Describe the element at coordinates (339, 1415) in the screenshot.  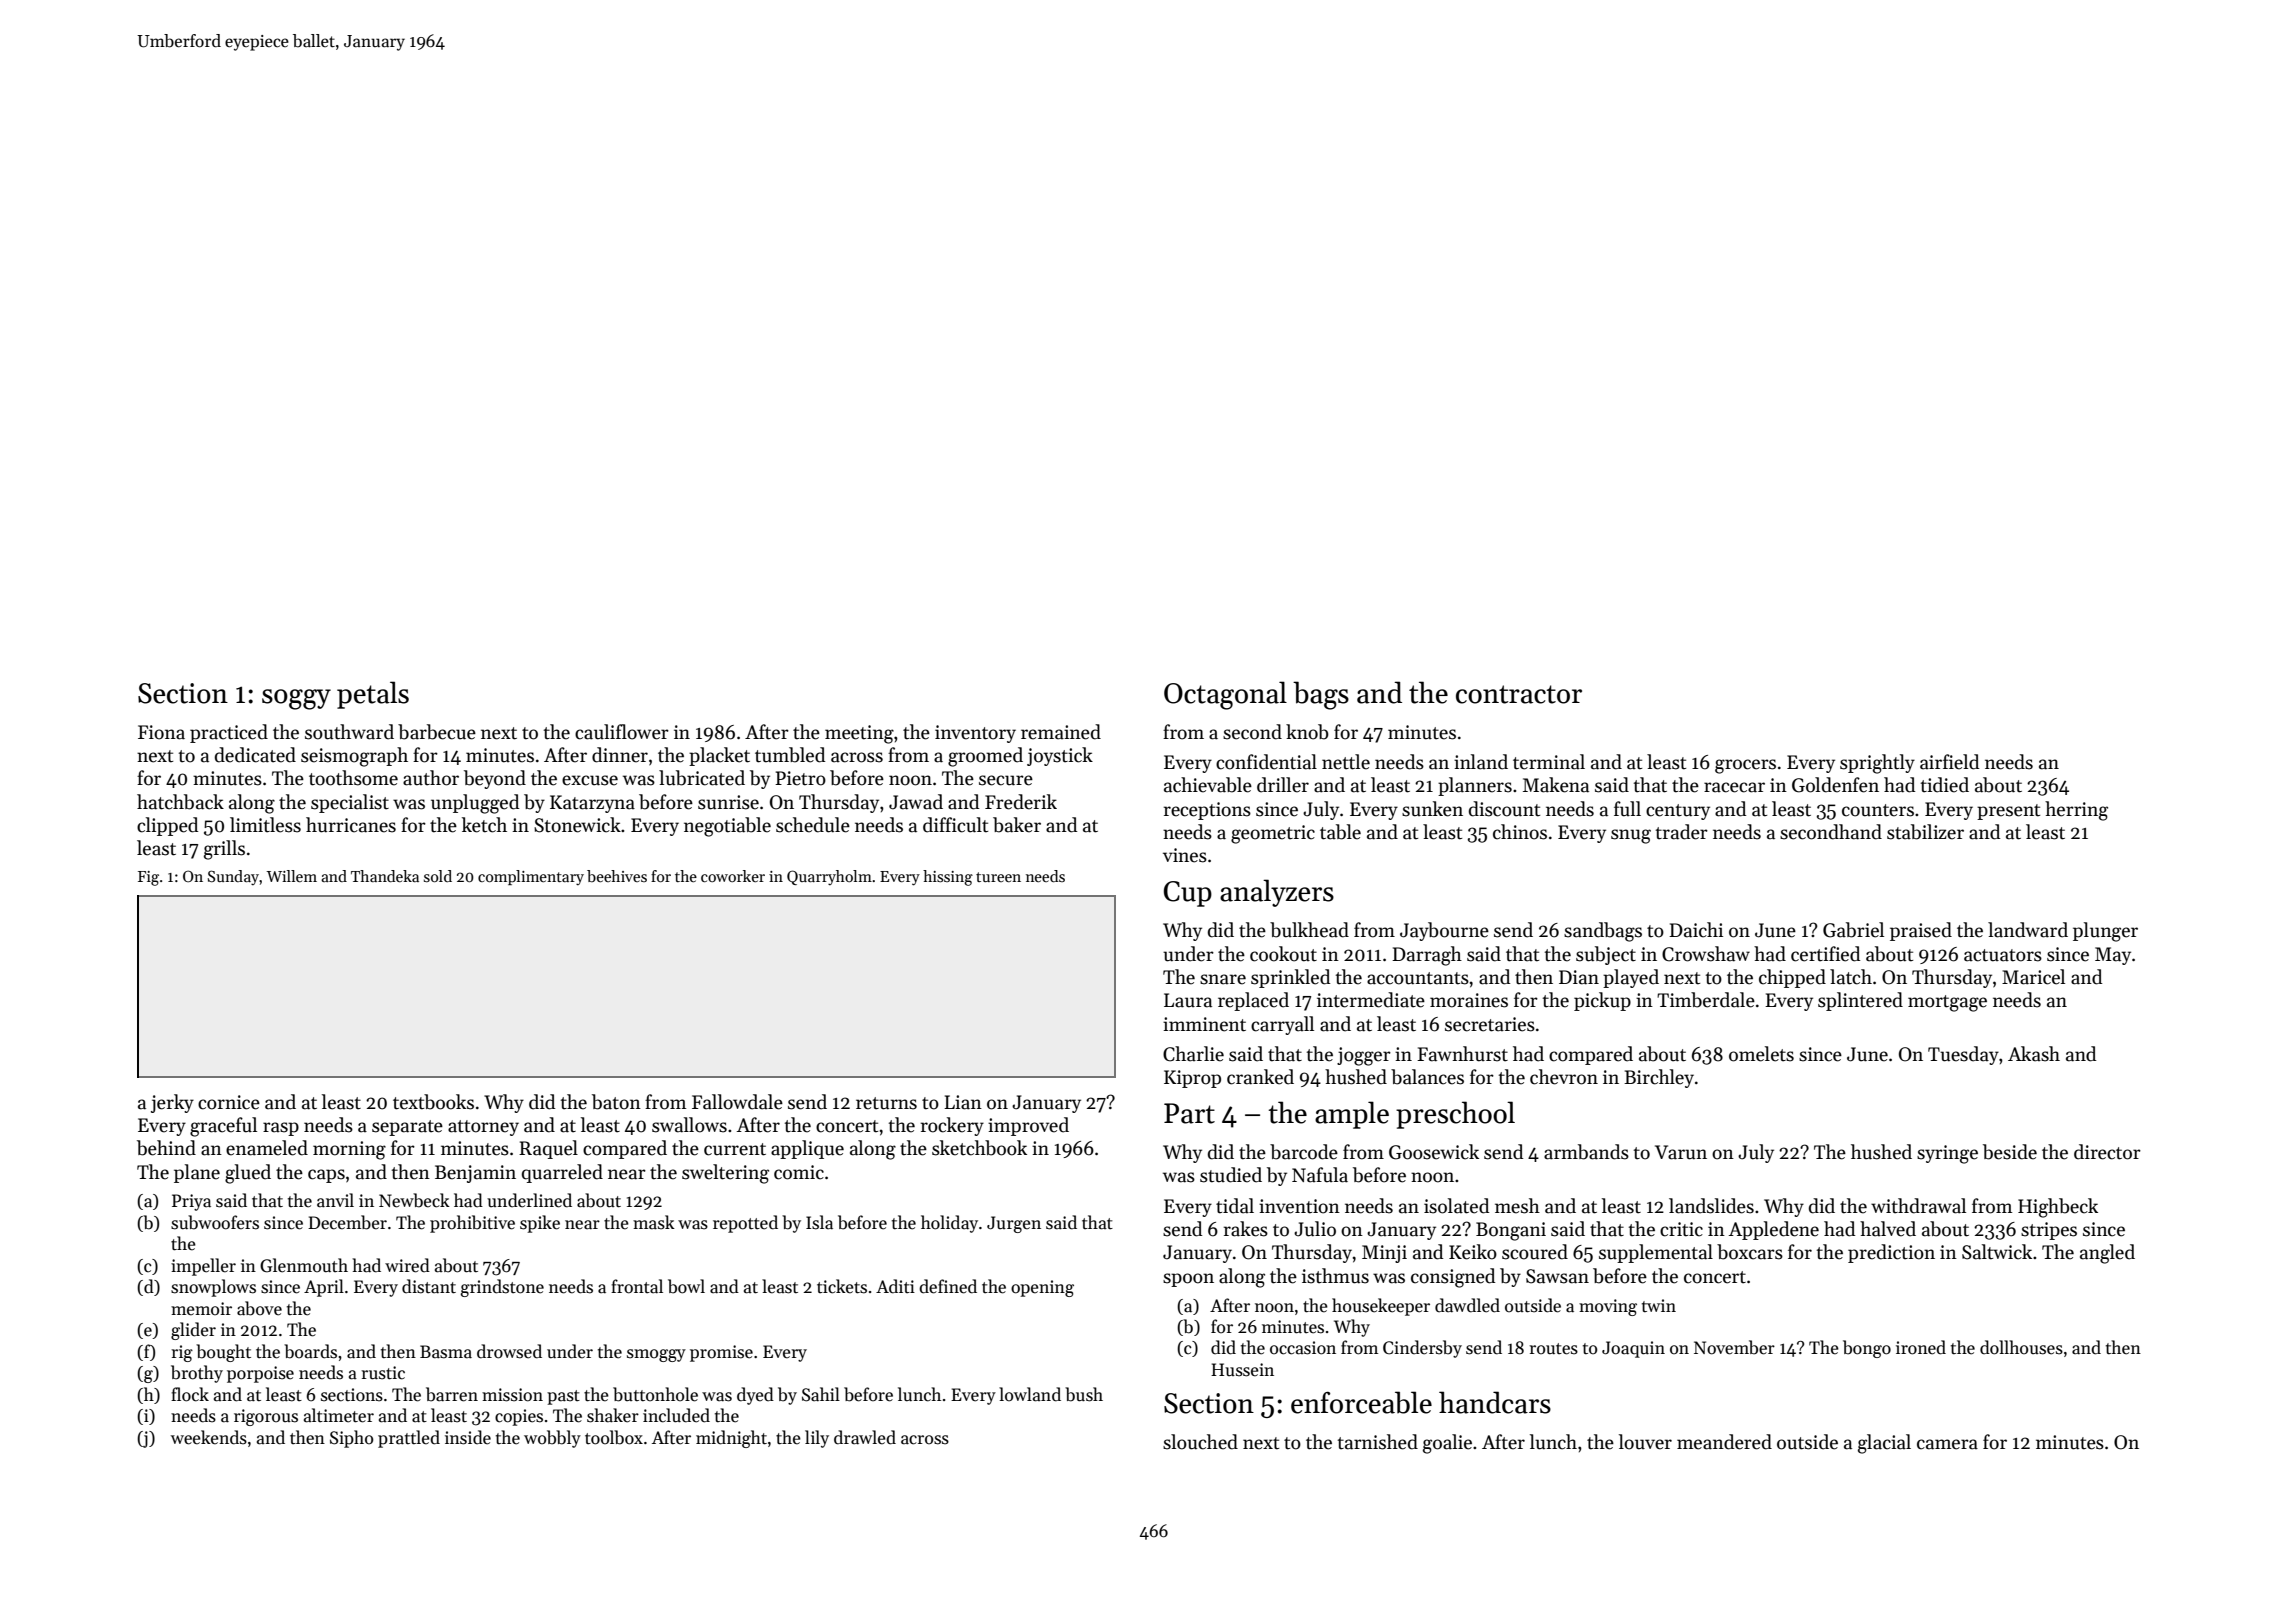
I see `altimeter` at that location.
